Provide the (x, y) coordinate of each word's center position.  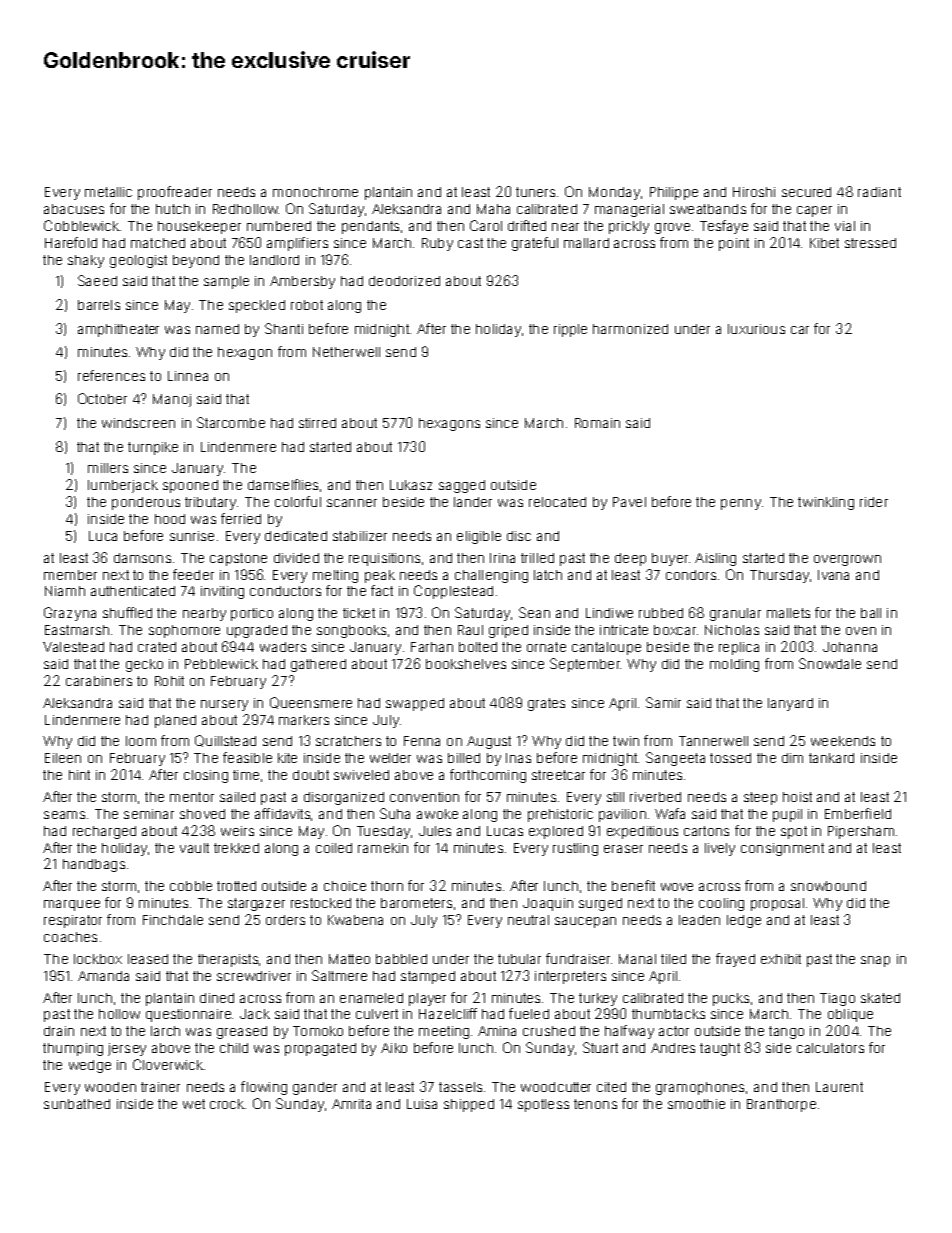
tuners (535, 192)
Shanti (284, 328)
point (734, 244)
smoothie (696, 1104)
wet (194, 1104)
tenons (595, 1104)
